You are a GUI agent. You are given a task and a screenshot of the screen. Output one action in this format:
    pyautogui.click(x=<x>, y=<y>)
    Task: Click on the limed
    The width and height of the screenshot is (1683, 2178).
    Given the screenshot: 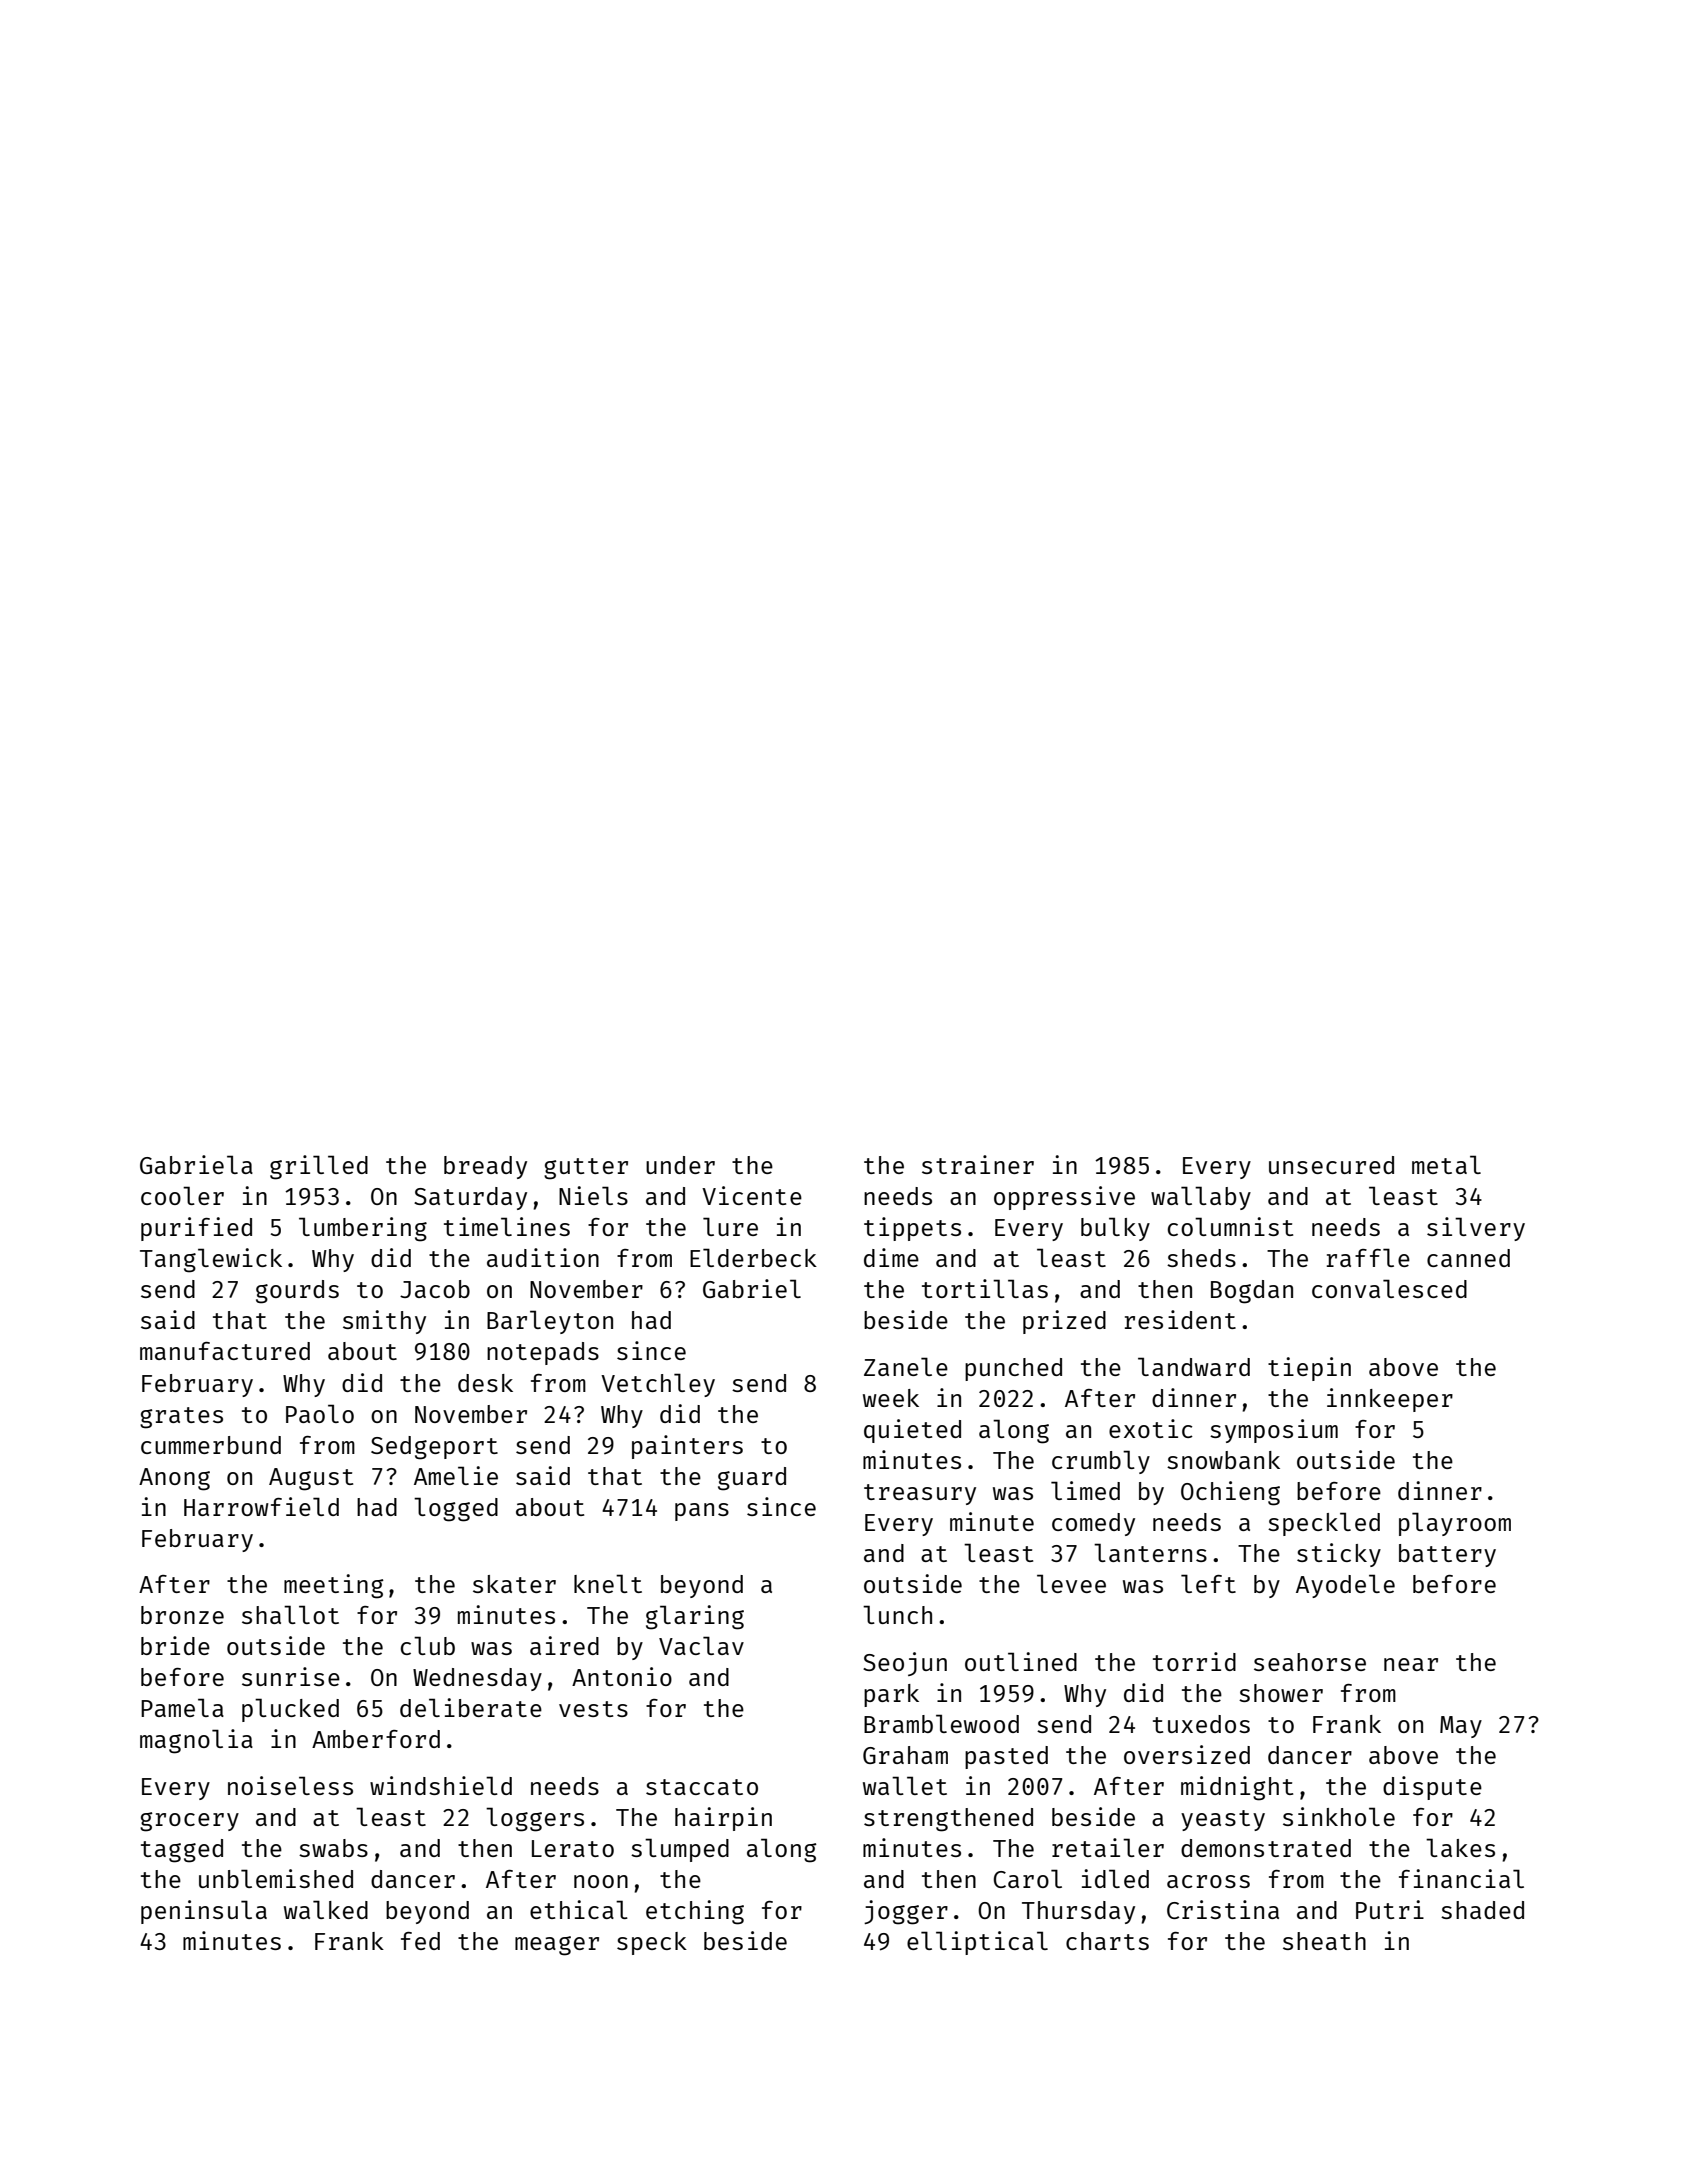 What is the action you would take?
    pyautogui.click(x=1085, y=1490)
